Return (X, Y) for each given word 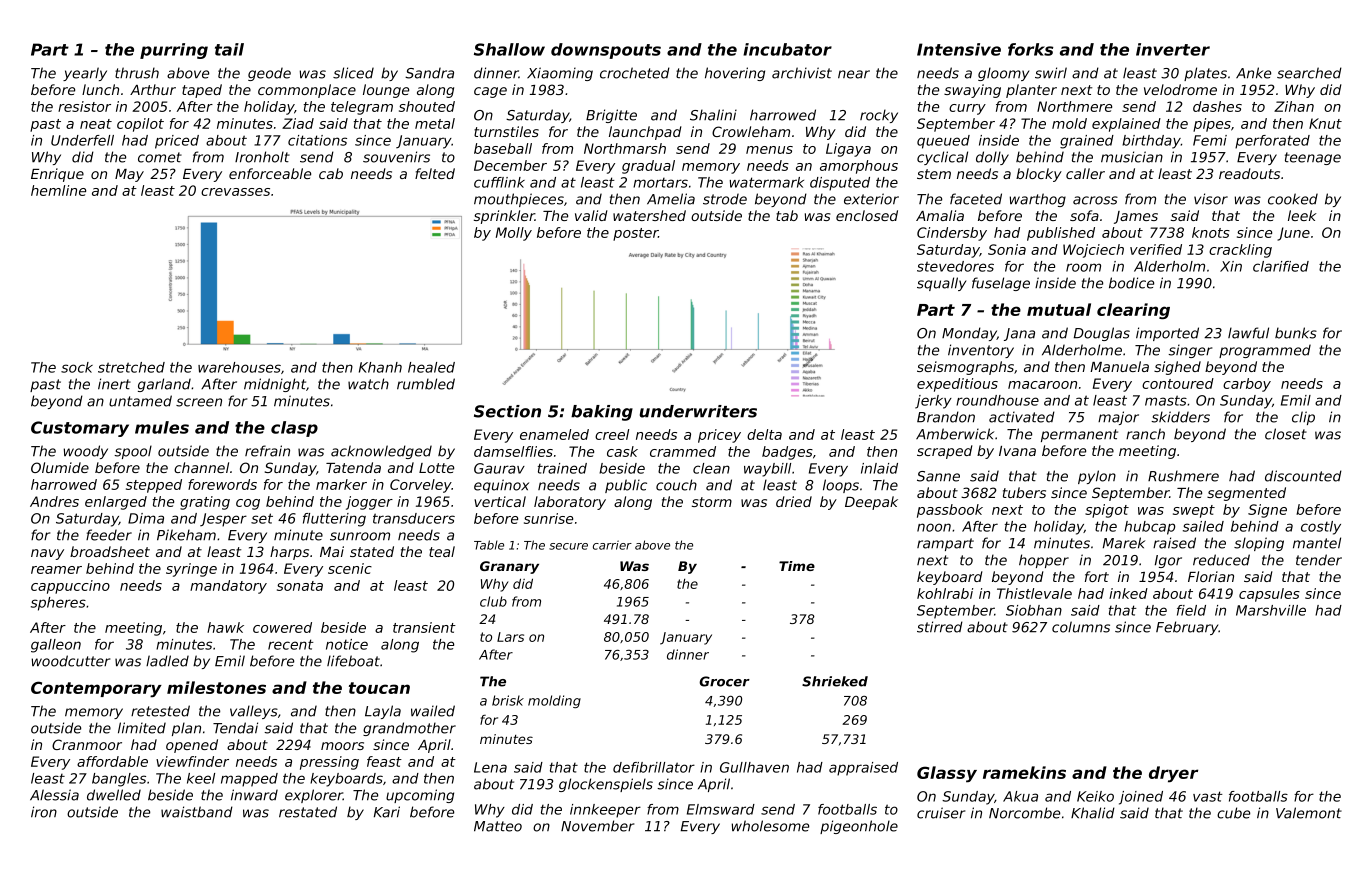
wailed (433, 711)
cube (1233, 813)
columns (1081, 627)
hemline (58, 190)
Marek (1124, 543)
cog (248, 504)
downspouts (606, 51)
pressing (329, 763)
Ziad (298, 123)
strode (725, 199)
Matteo (498, 826)
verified (1156, 249)
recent (291, 644)
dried (794, 501)
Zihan (1294, 106)
